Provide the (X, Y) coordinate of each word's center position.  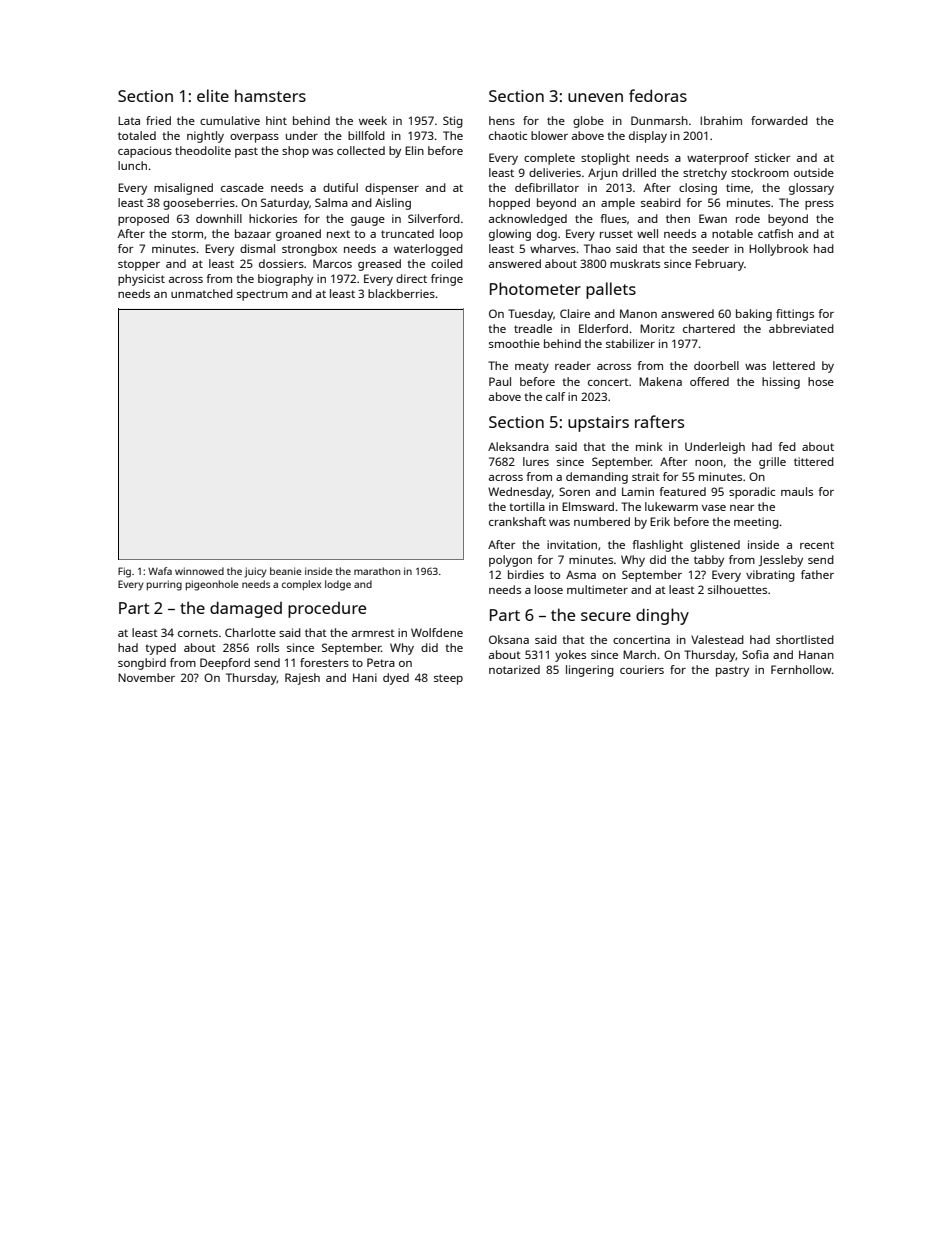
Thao (597, 248)
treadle (533, 328)
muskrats (635, 263)
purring (164, 585)
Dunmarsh (659, 120)
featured (682, 491)
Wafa (160, 571)
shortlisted (805, 639)
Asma (581, 574)
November (146, 677)
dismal (257, 248)
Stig (453, 122)
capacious (145, 152)
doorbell (716, 365)
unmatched (202, 293)
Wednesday (520, 493)
